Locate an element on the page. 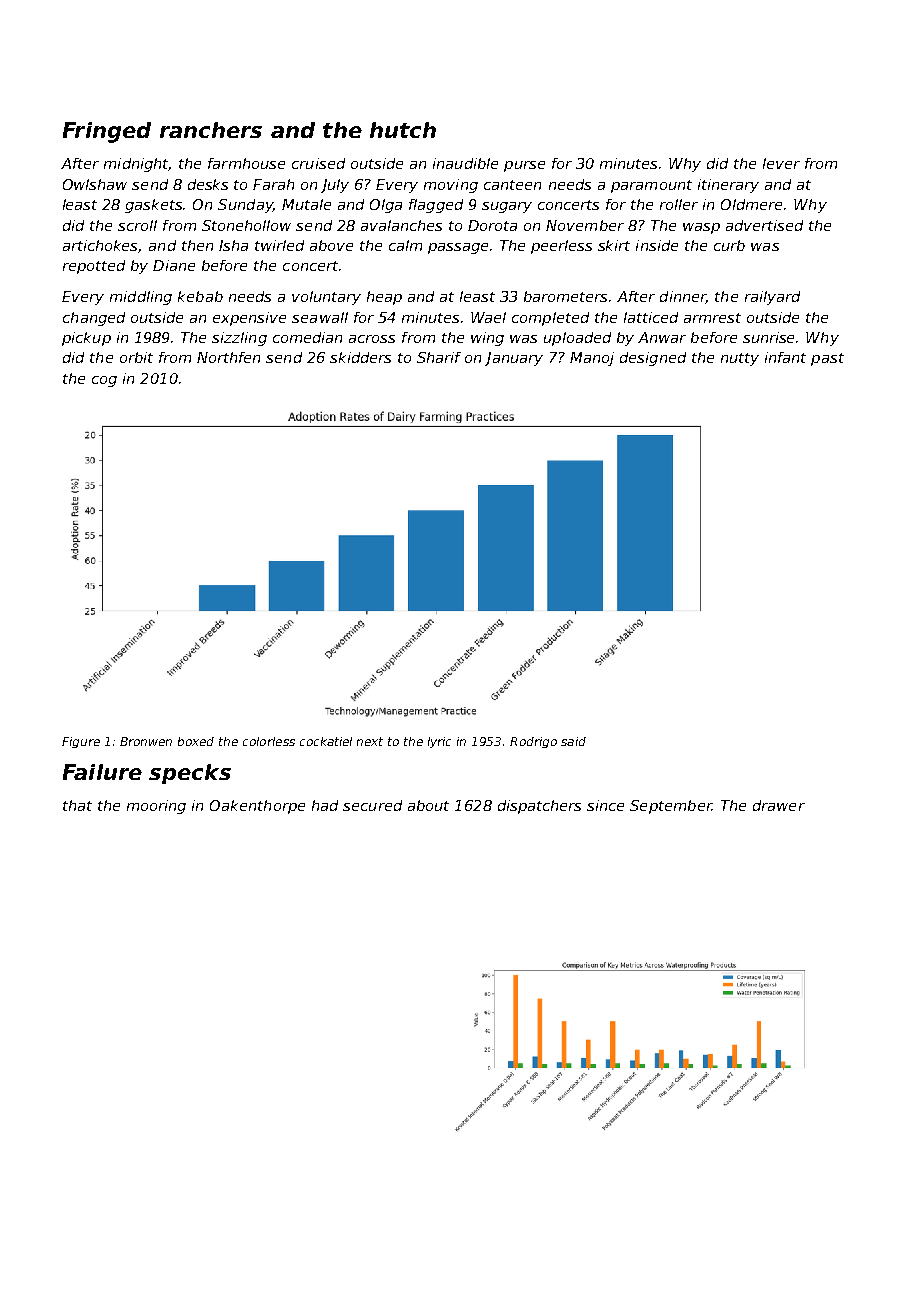  skidders is located at coordinates (360, 357).
